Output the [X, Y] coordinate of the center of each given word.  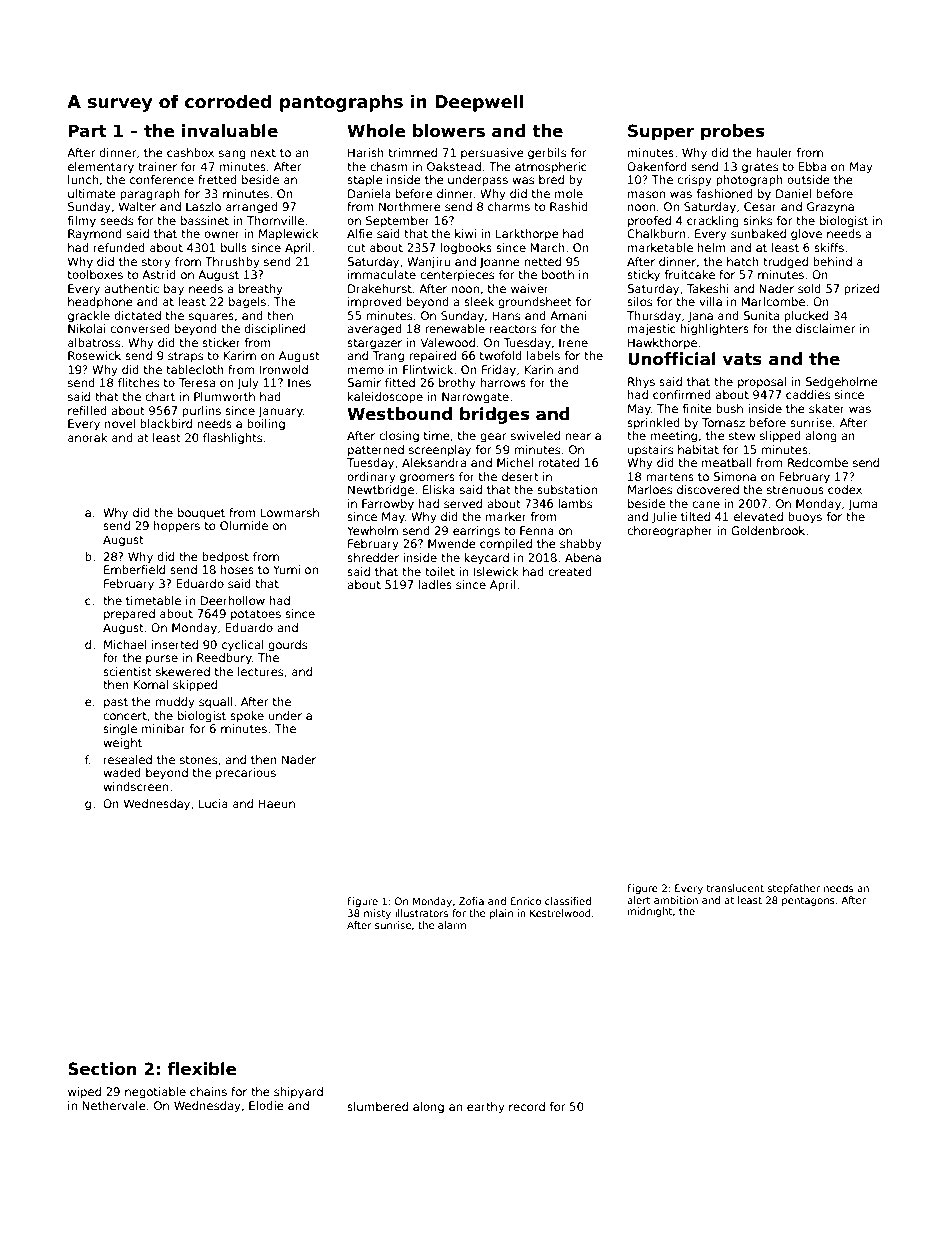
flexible [202, 1069]
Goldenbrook [768, 530]
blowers [449, 131]
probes [732, 132]
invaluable [230, 131]
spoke [247, 717]
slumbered [377, 1106]
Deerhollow [232, 600]
